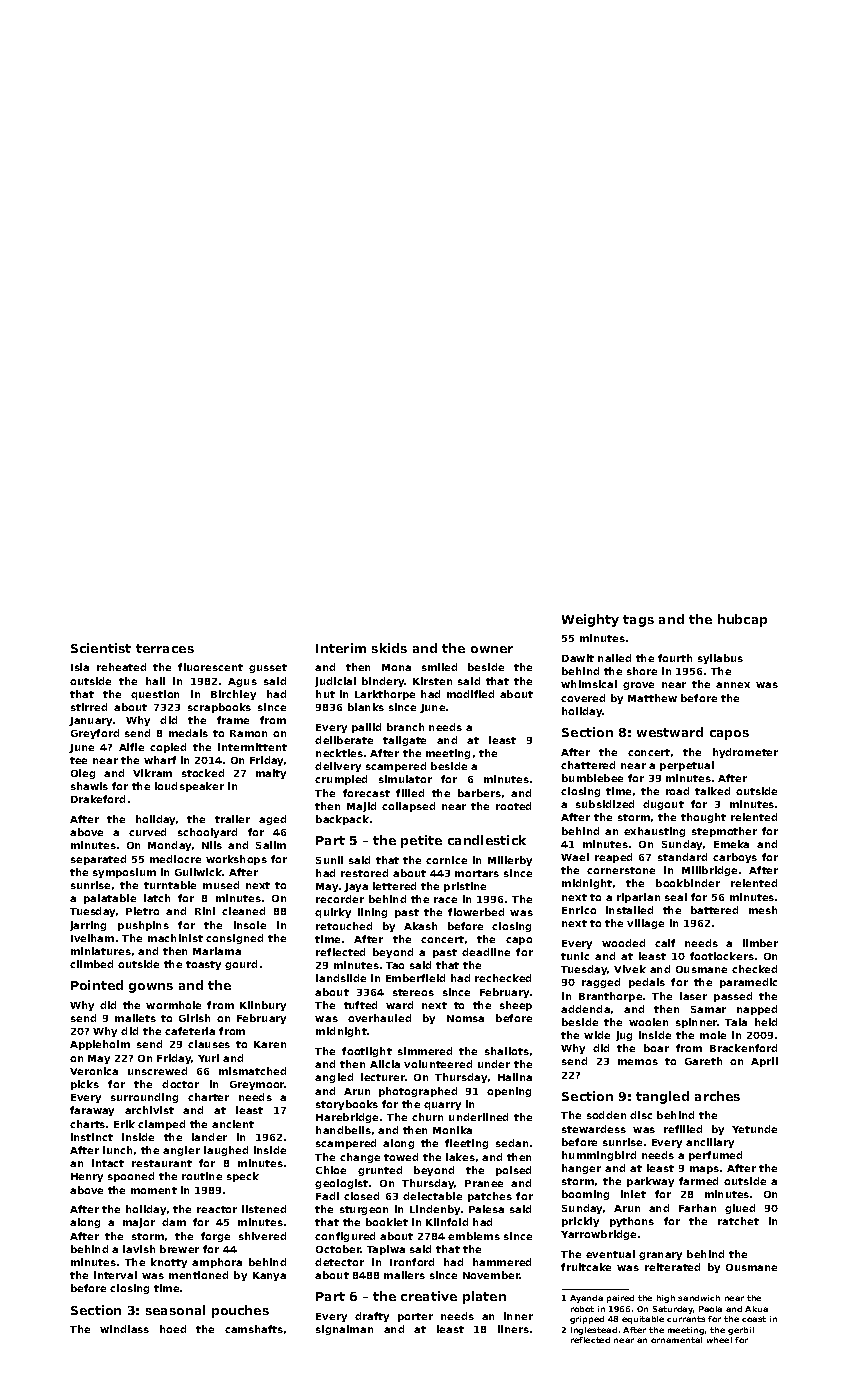  What do you see at coordinates (142, 911) in the document?
I see `Pietro` at bounding box center [142, 911].
